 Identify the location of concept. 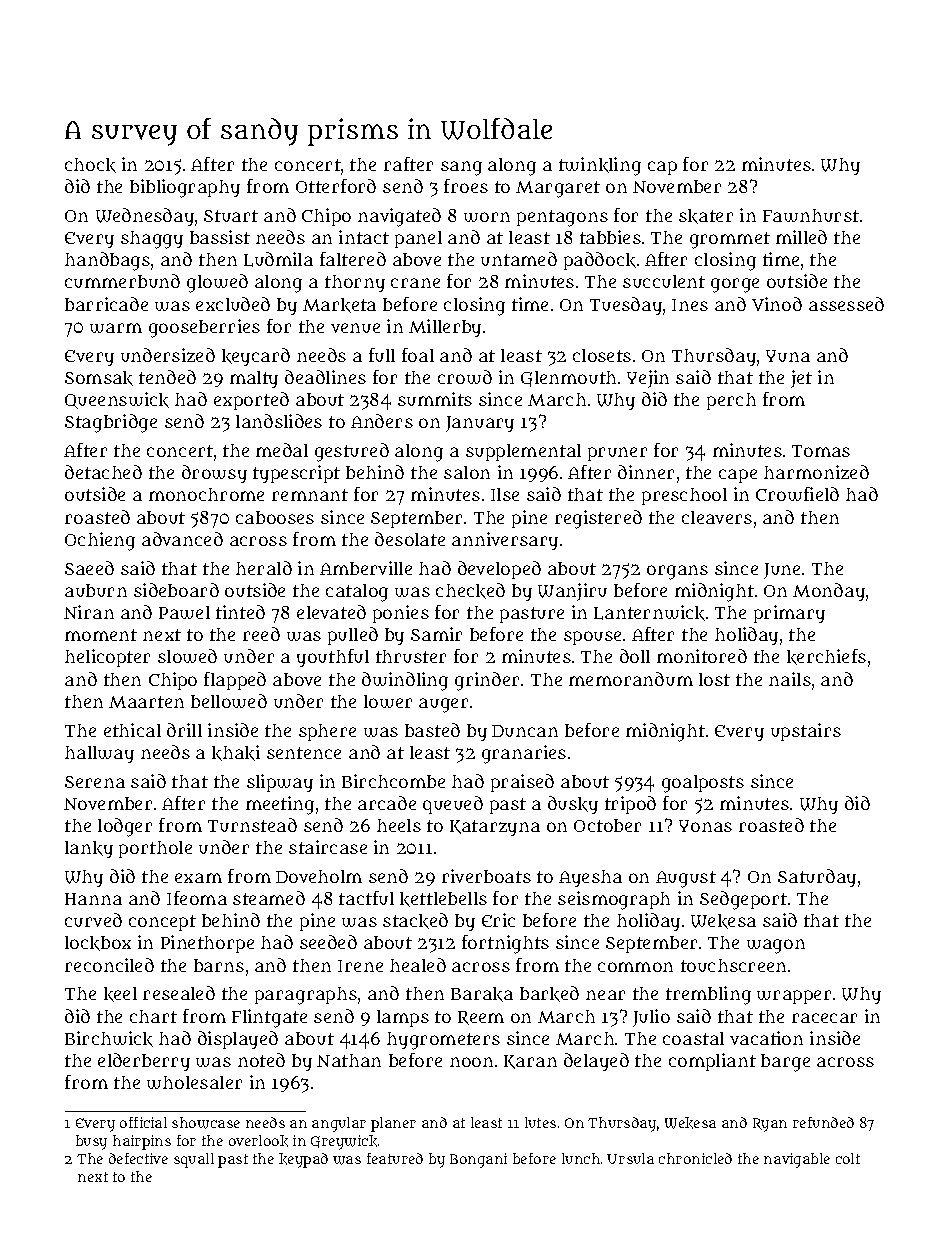
(162, 923).
